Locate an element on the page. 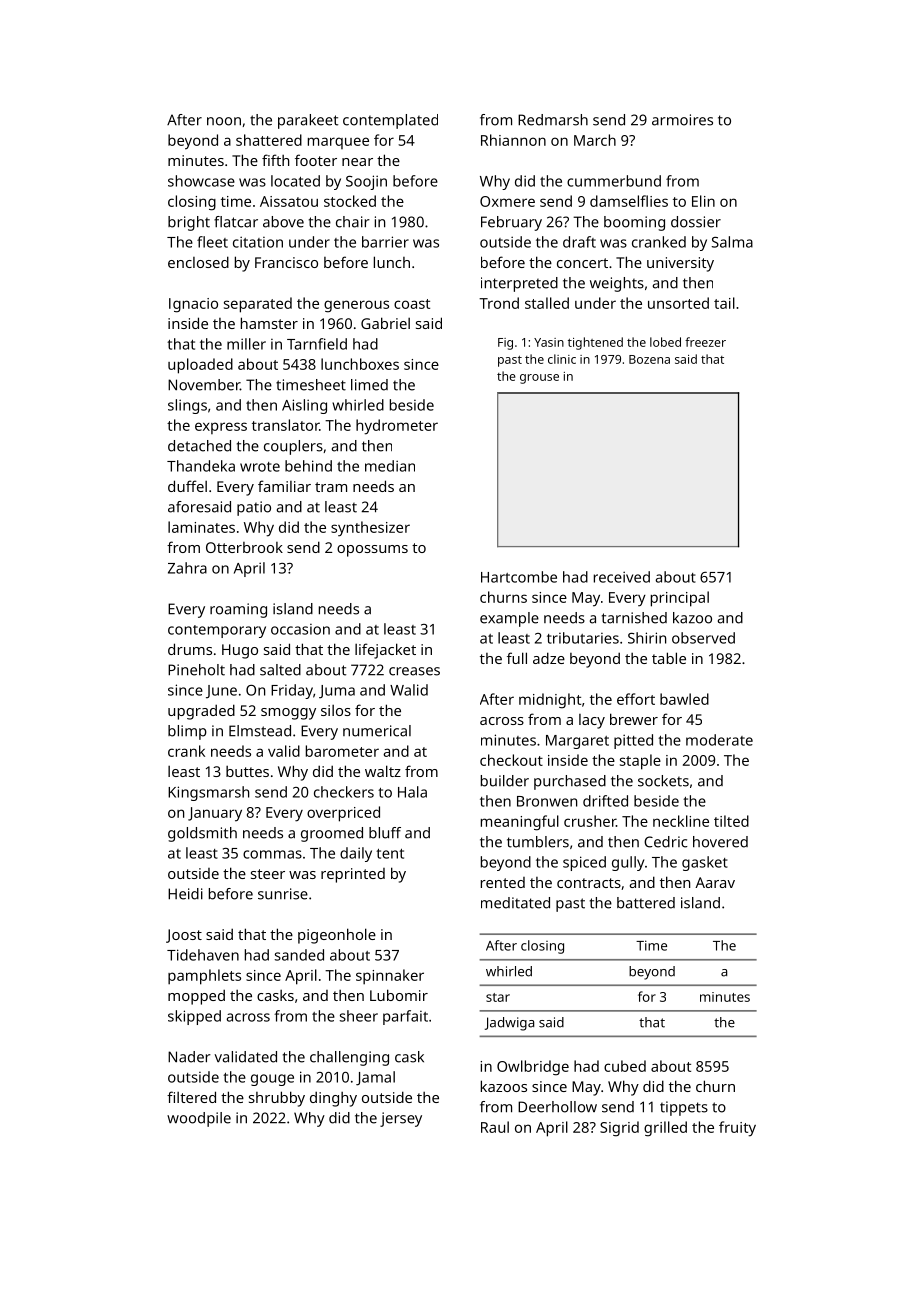  contemplated is located at coordinates (390, 121).
